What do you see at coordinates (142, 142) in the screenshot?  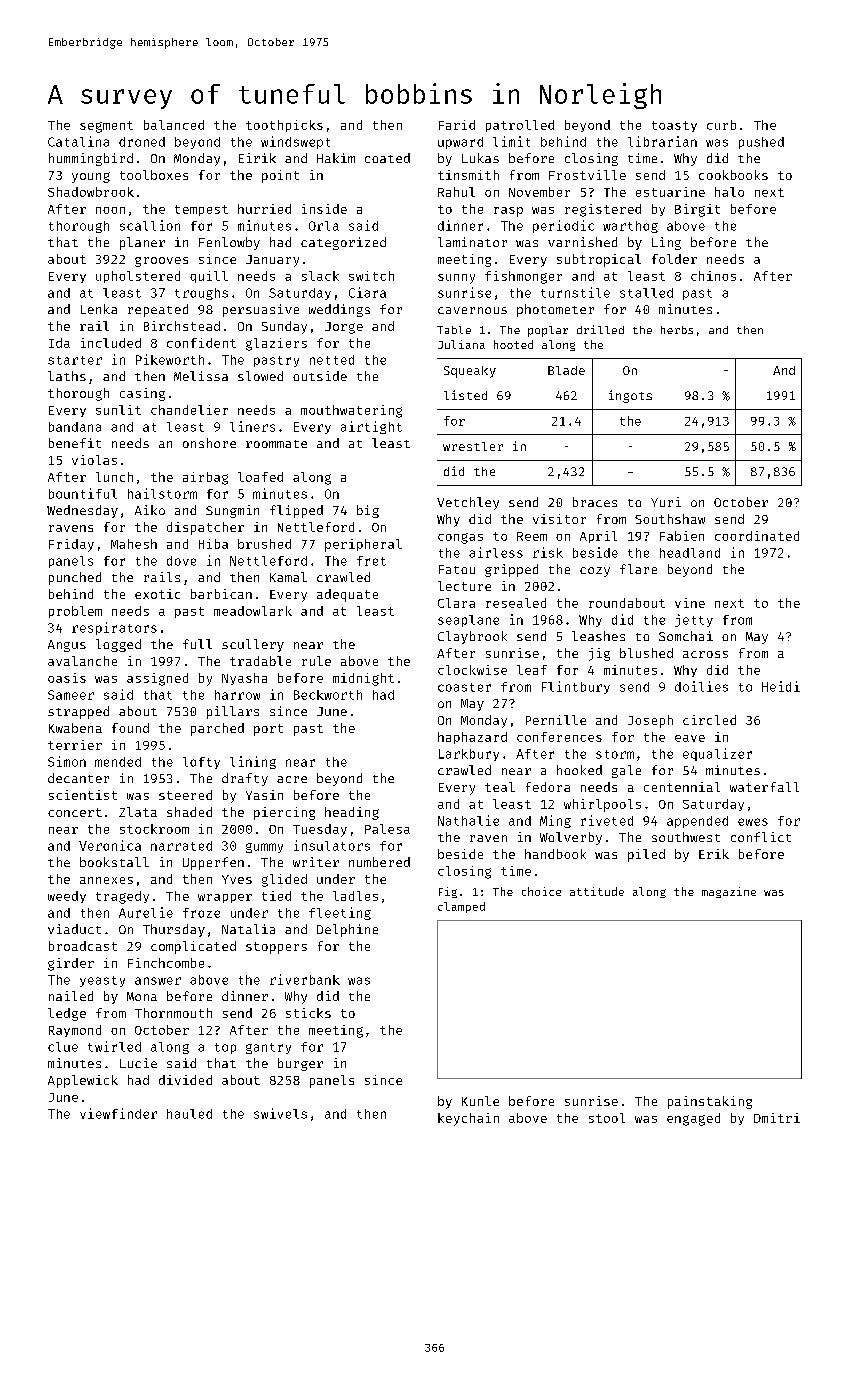 I see `droned` at bounding box center [142, 142].
